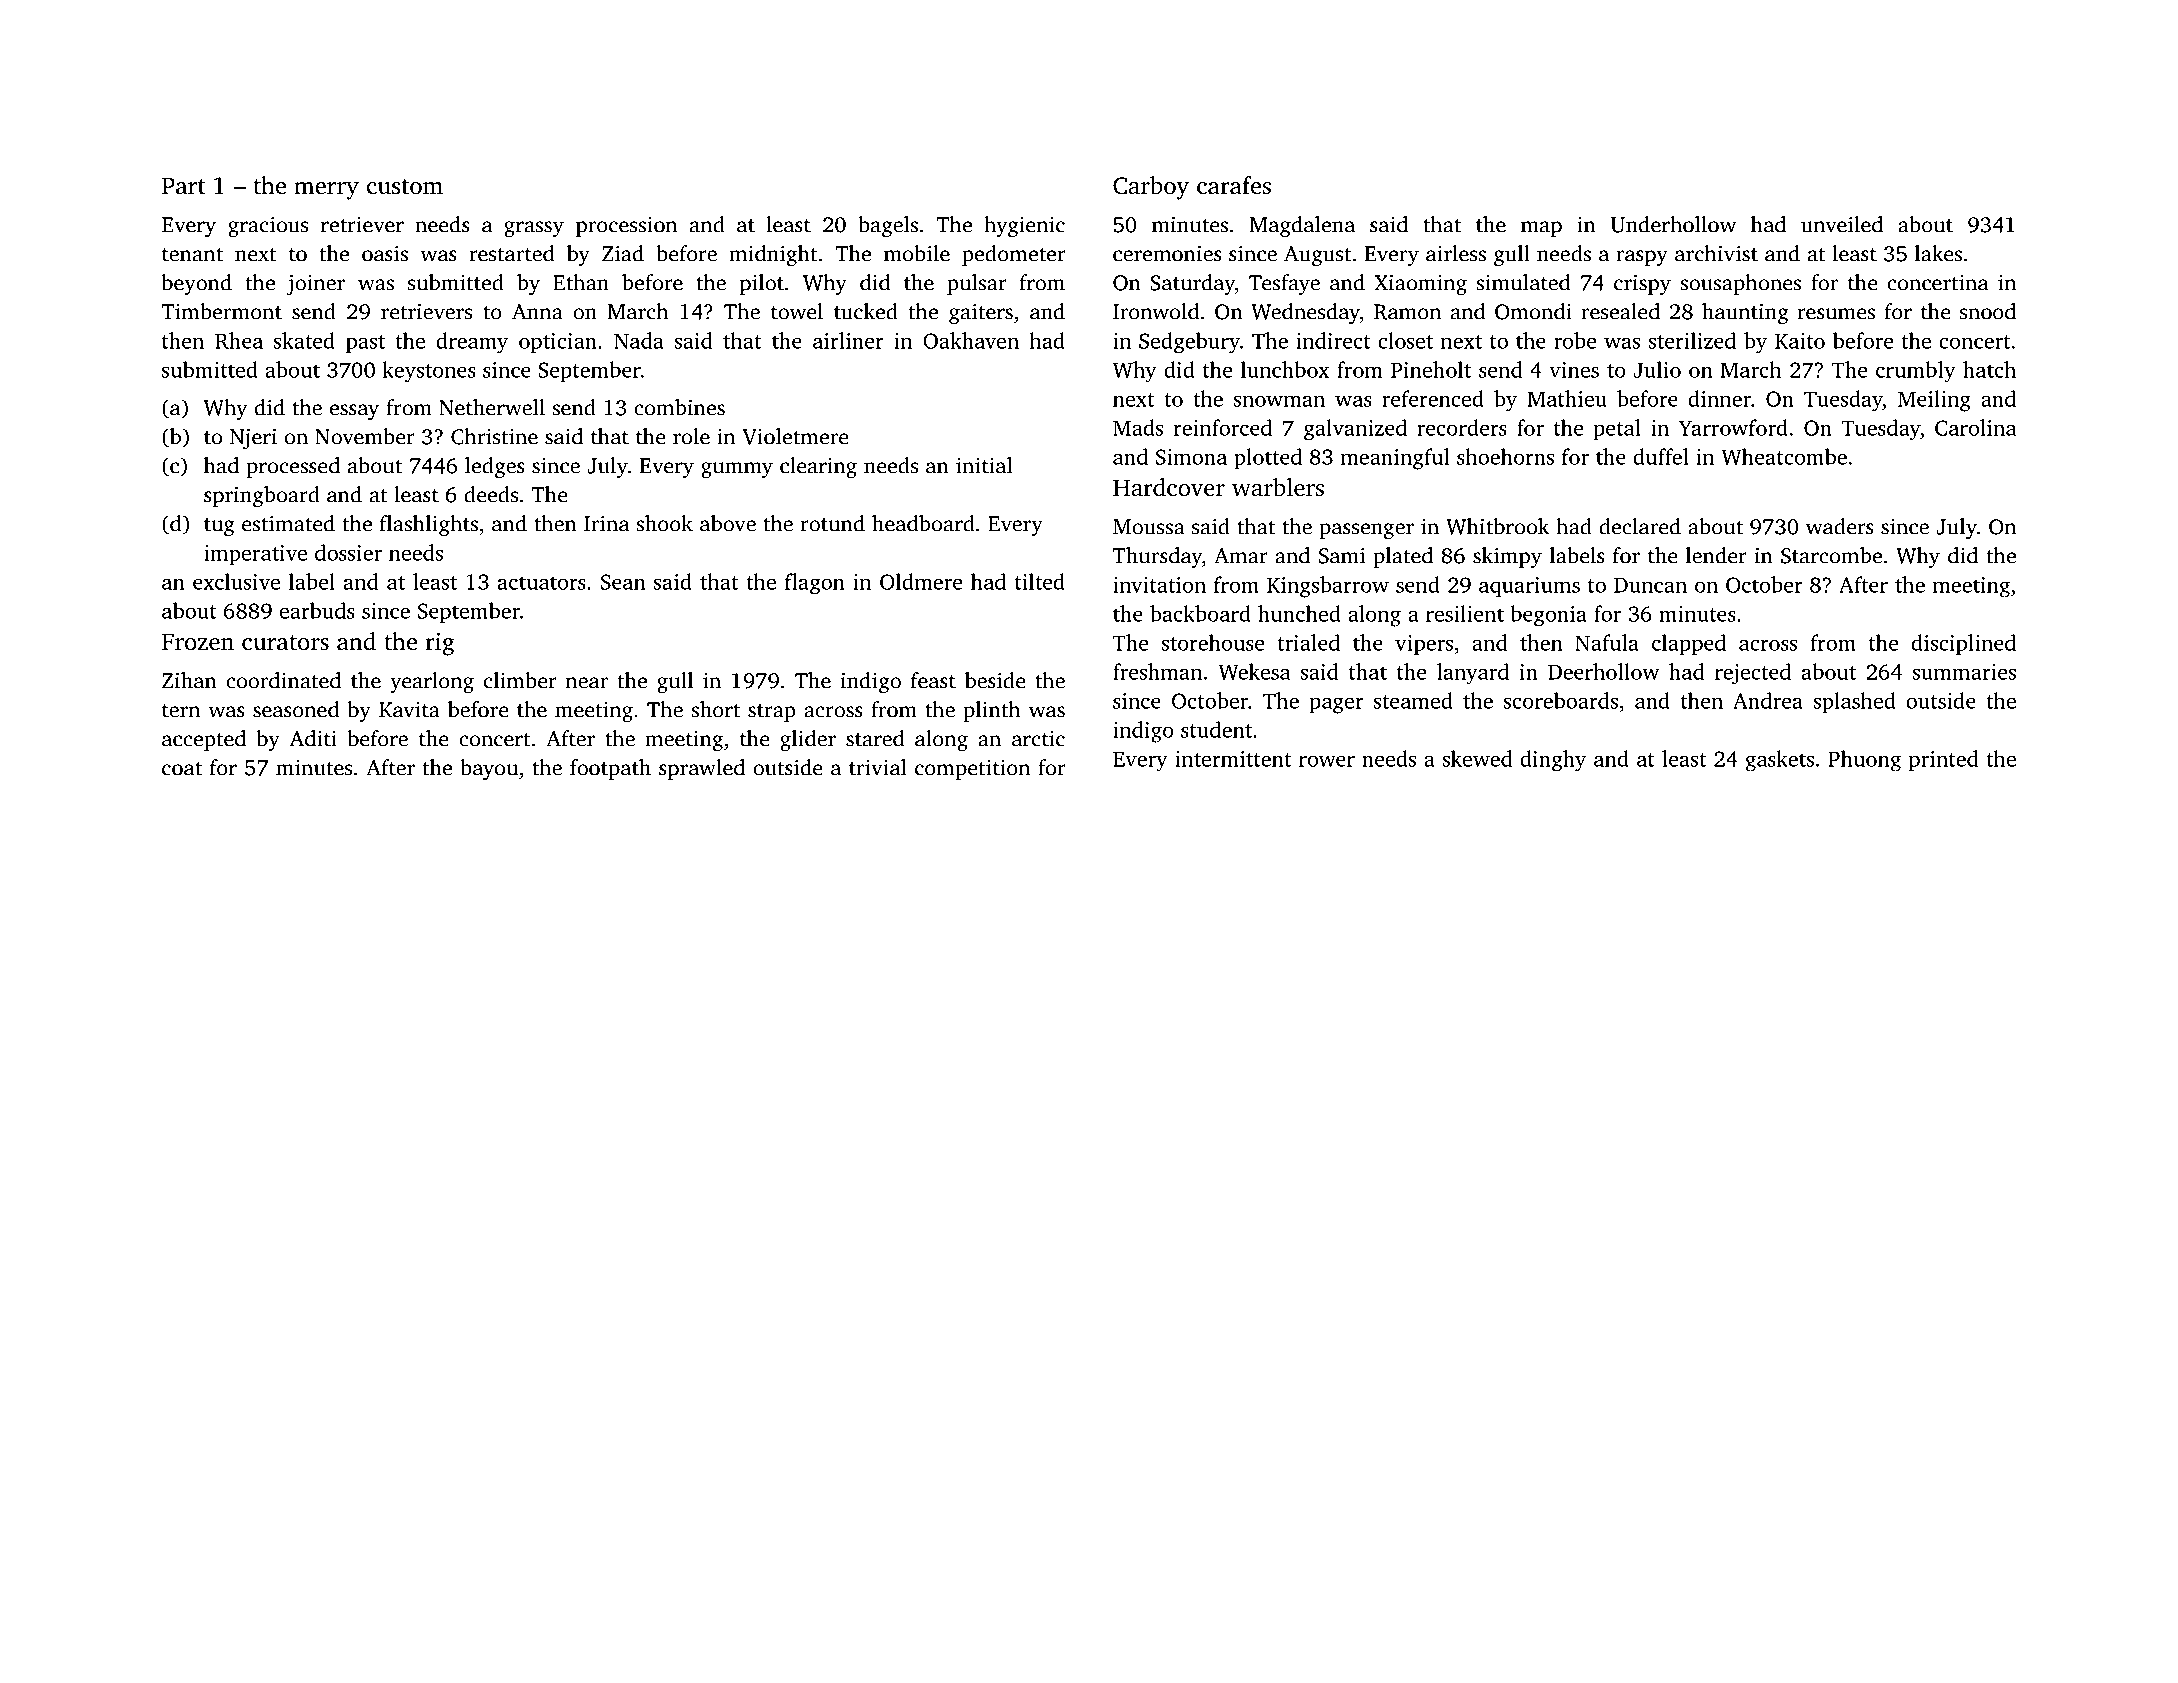  I want to click on intermittent, so click(1233, 759).
